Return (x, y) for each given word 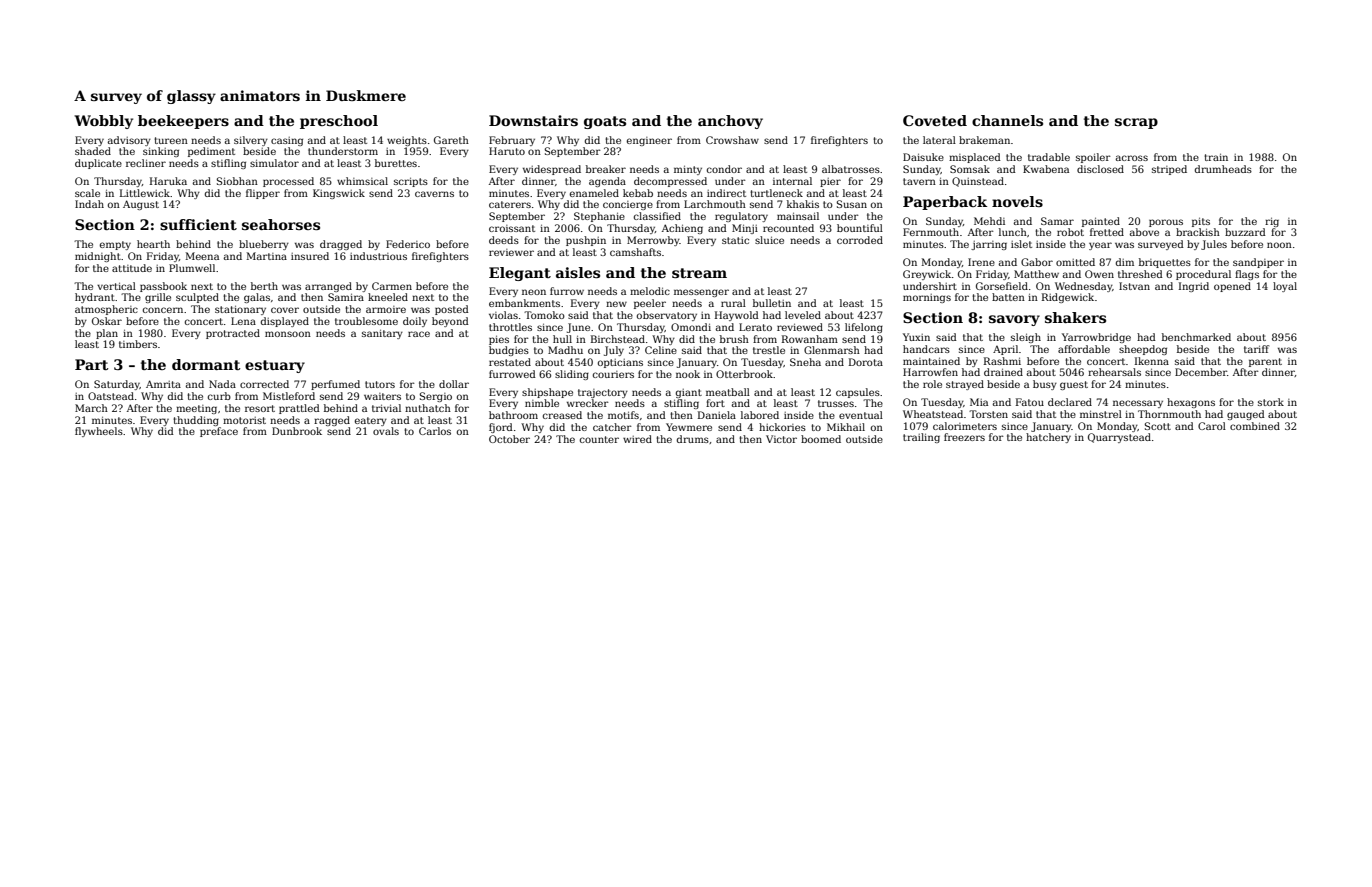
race (419, 334)
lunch (1013, 232)
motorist (244, 420)
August (141, 205)
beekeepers (183, 122)
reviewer (511, 252)
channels (1007, 120)
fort (715, 403)
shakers (1075, 317)
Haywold (737, 316)
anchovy (730, 122)
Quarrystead (1119, 438)
